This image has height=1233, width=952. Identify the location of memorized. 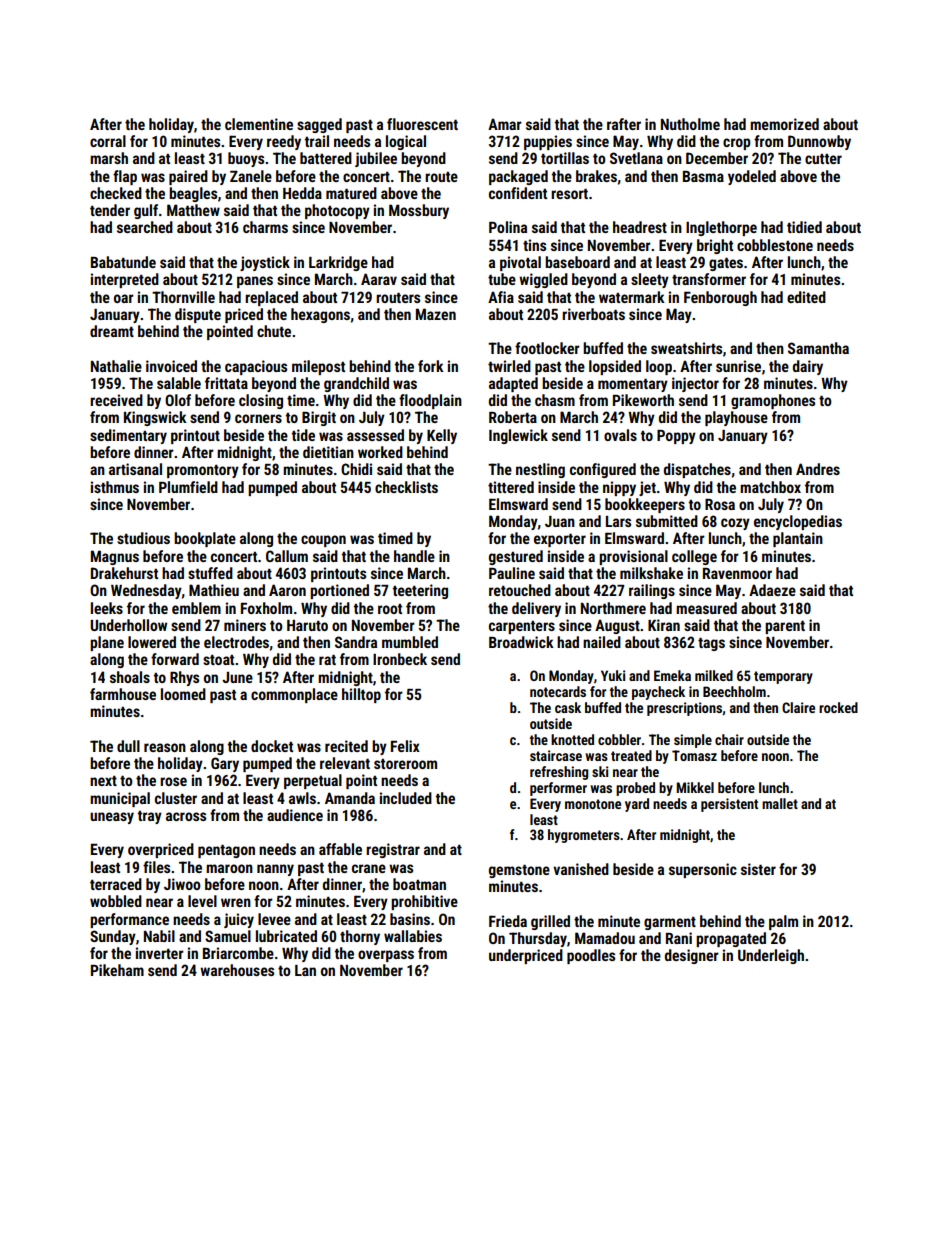
(784, 124).
